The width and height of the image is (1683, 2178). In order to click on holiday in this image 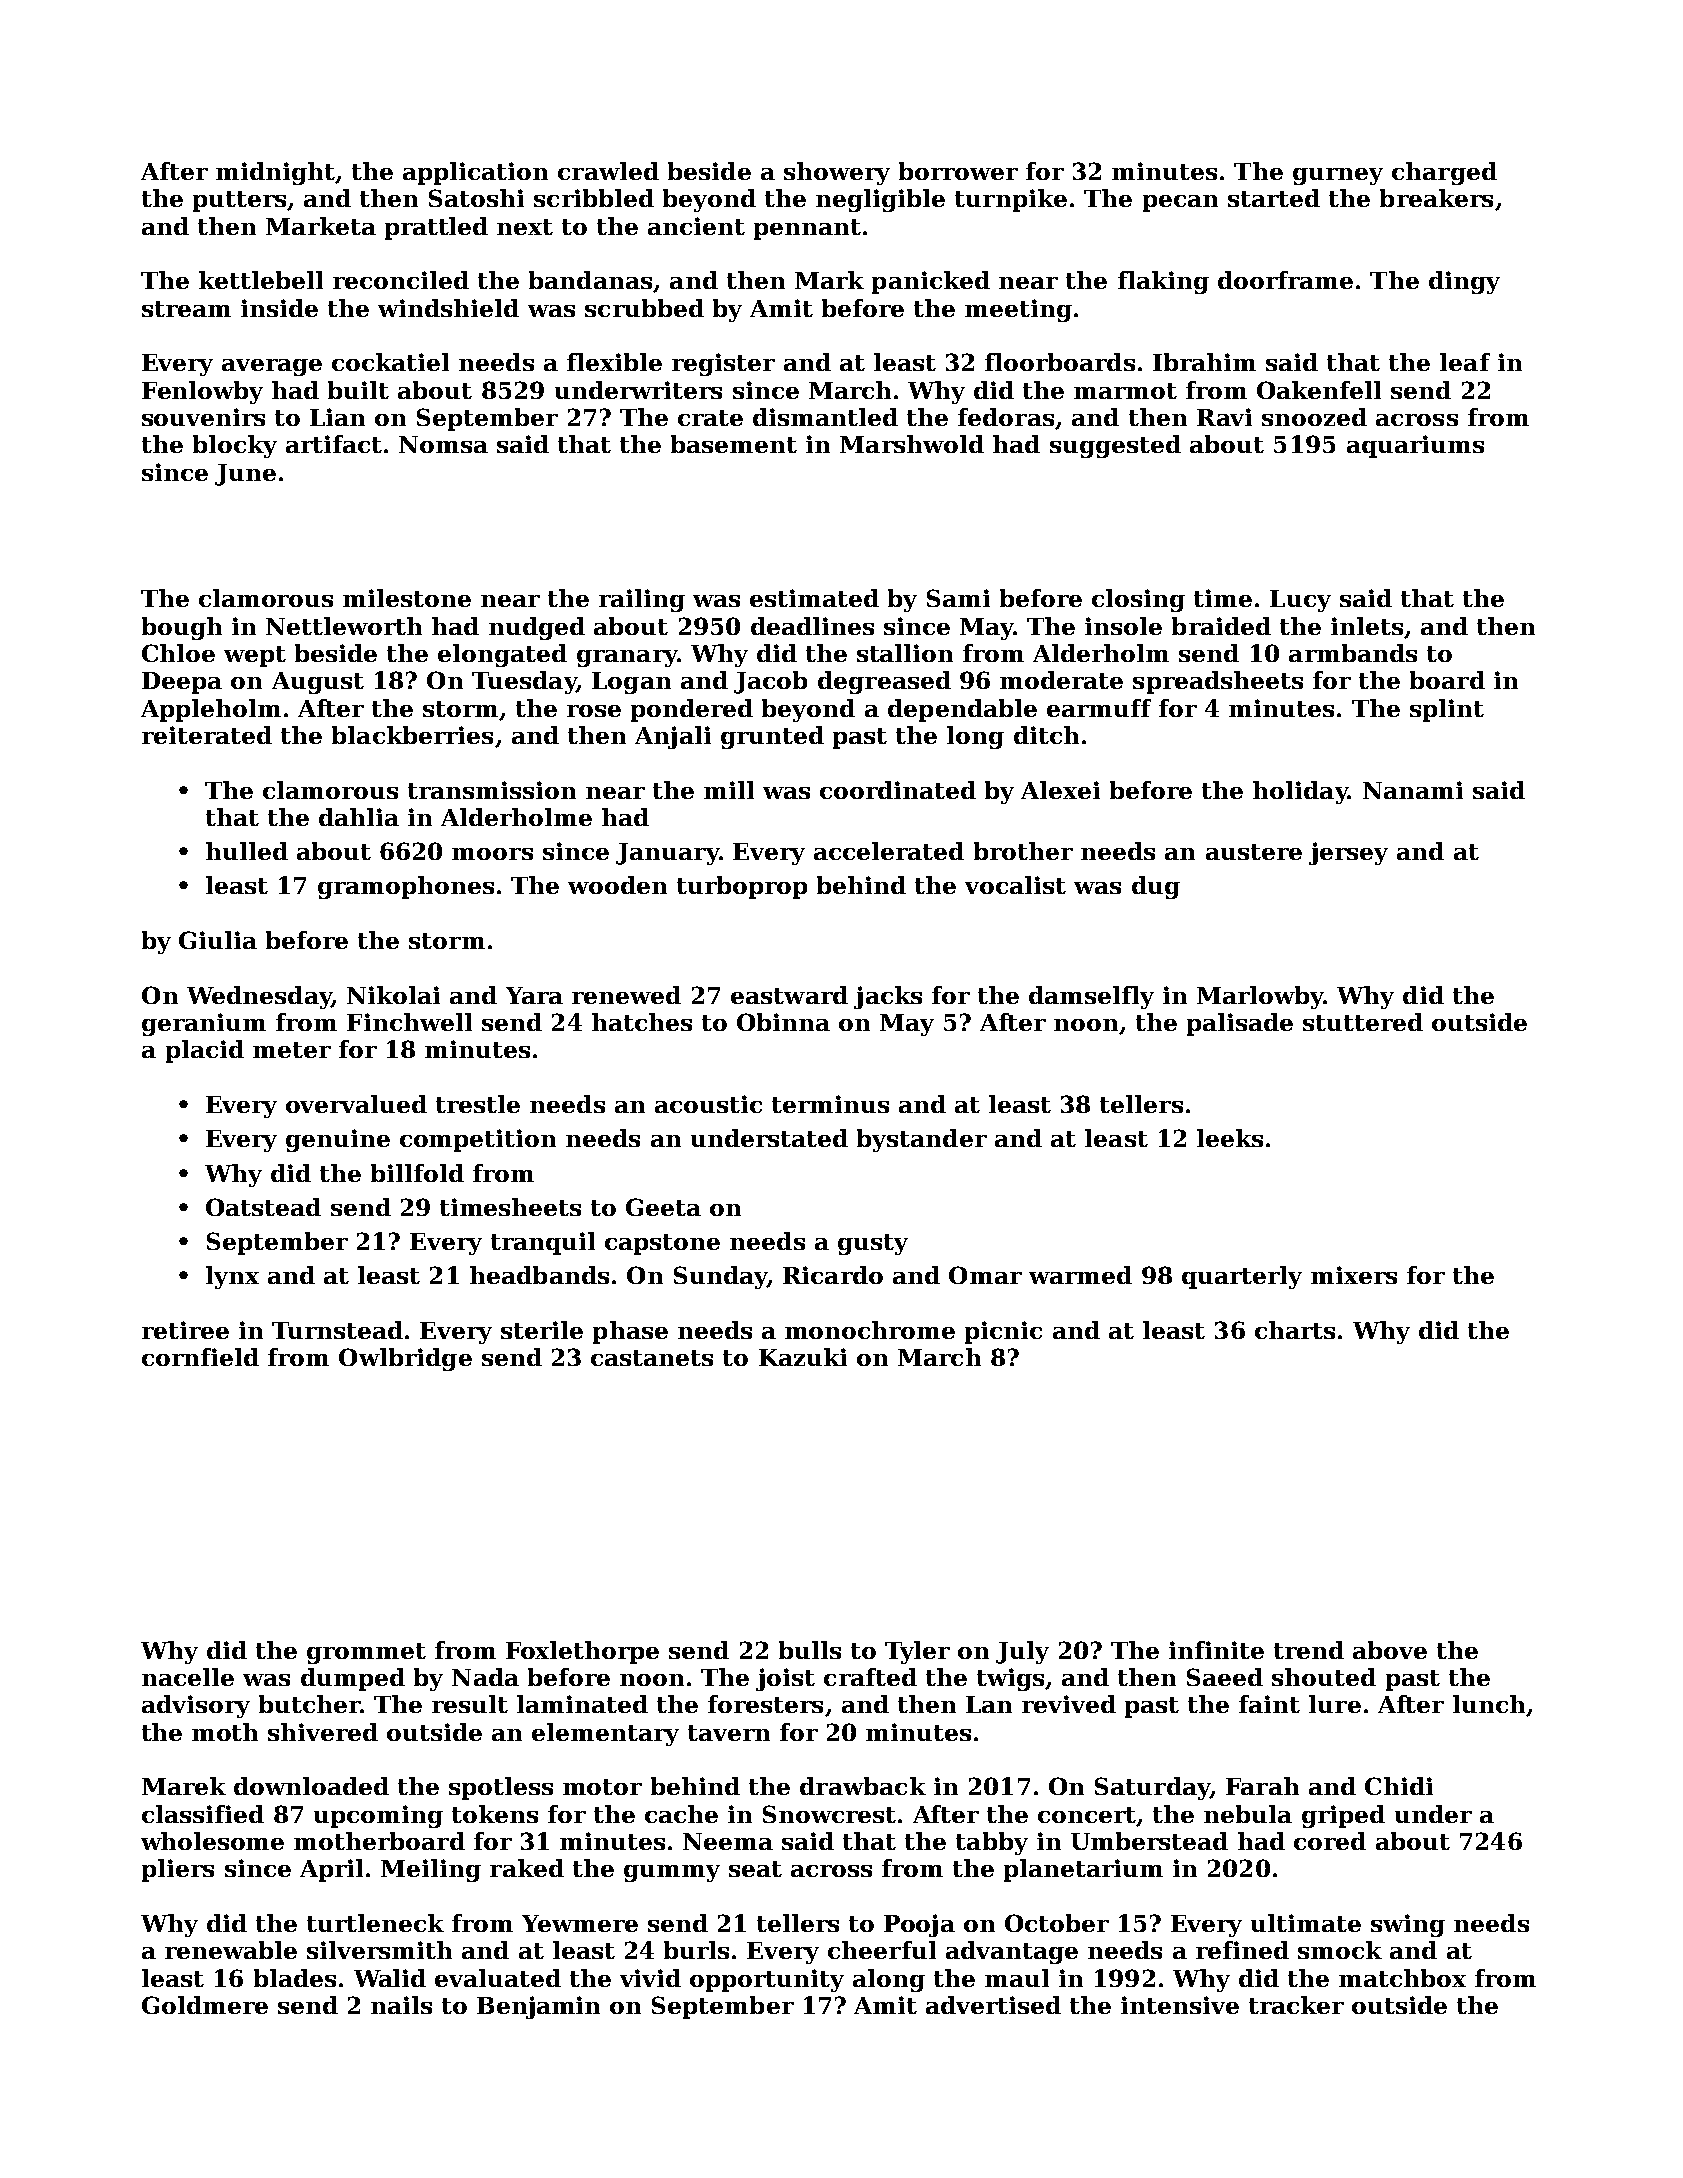, I will do `click(1300, 792)`.
